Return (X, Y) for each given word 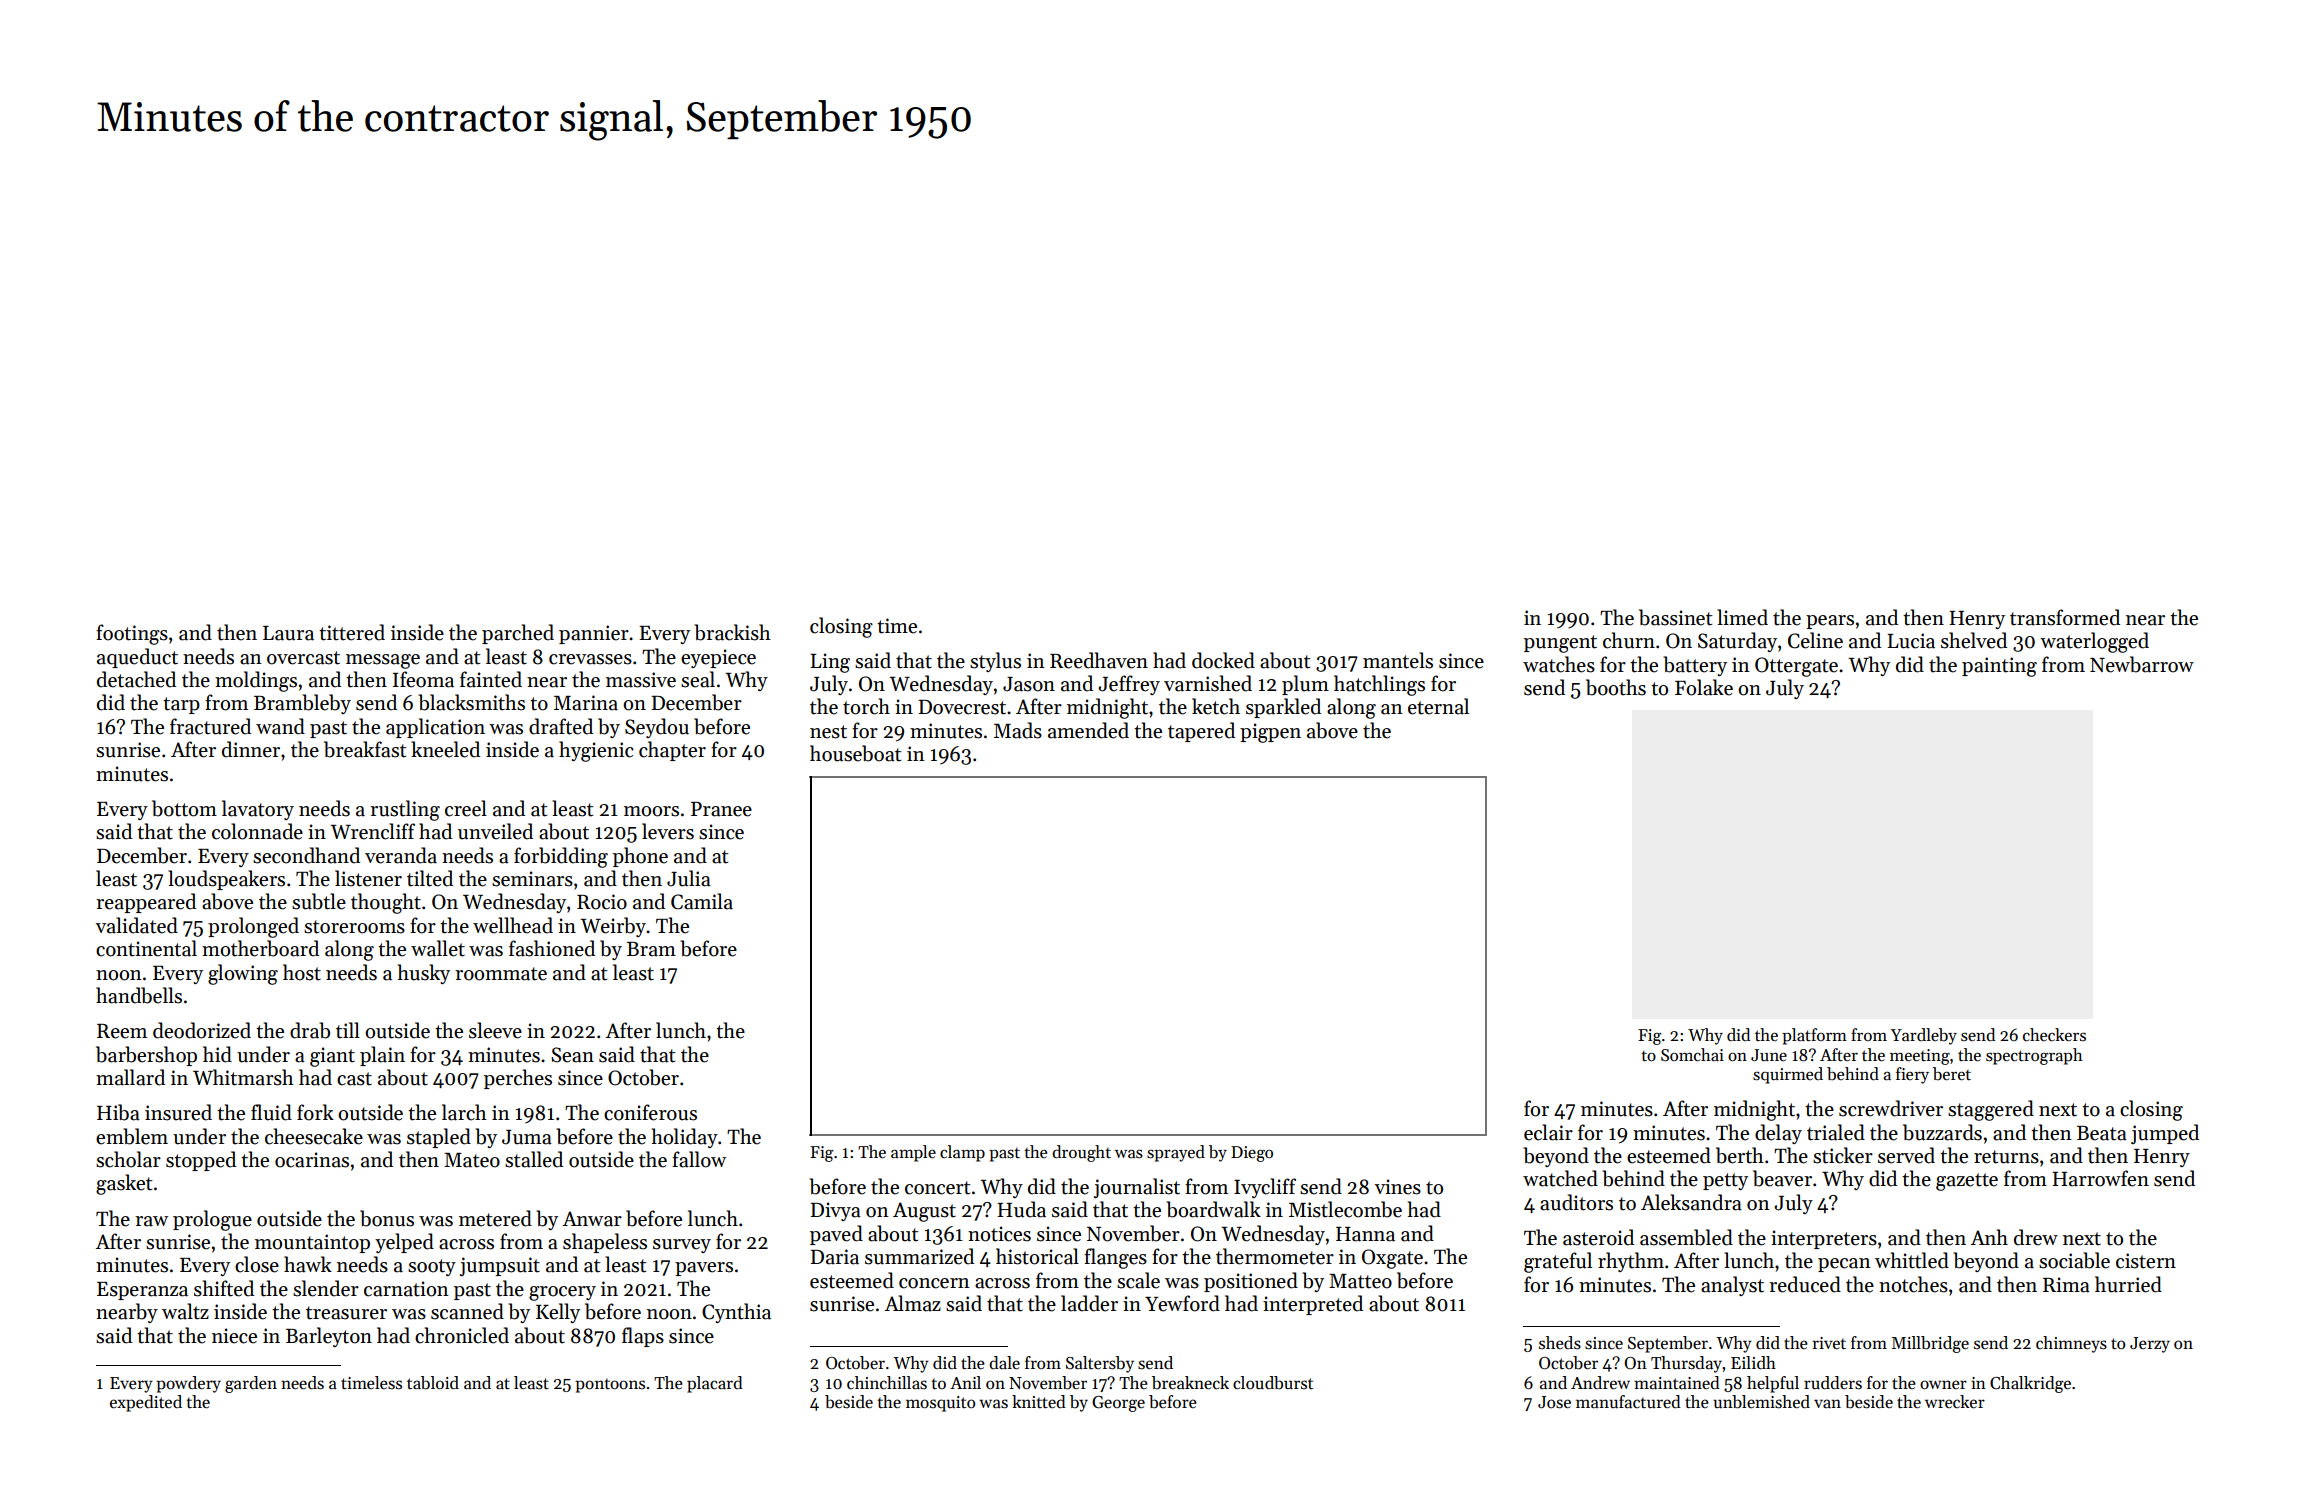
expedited (146, 1403)
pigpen (1270, 733)
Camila (702, 901)
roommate (501, 974)
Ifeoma (423, 679)
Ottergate (1796, 667)
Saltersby (1100, 1364)
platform (1814, 1036)
